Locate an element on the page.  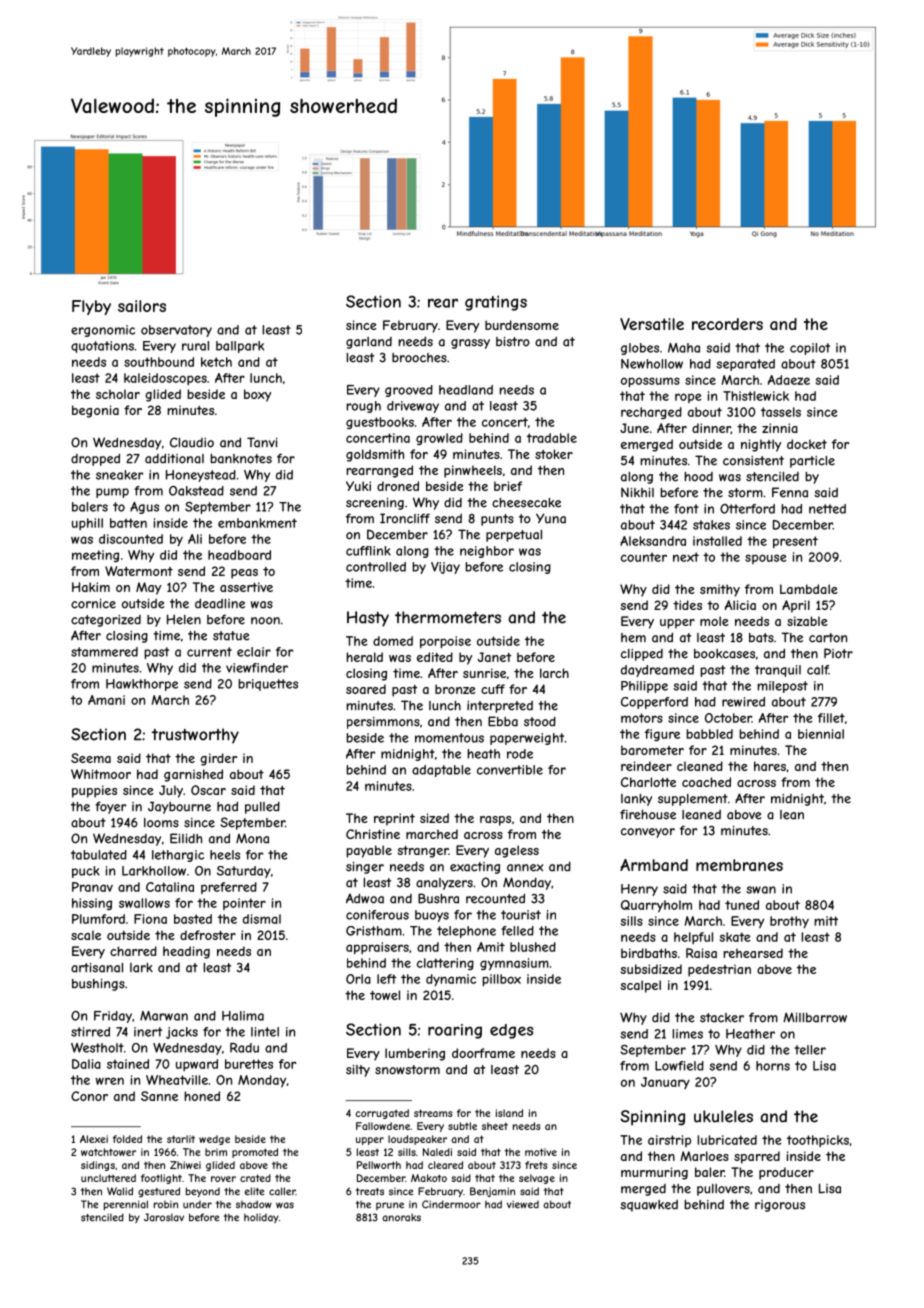
pulled is located at coordinates (262, 807).
